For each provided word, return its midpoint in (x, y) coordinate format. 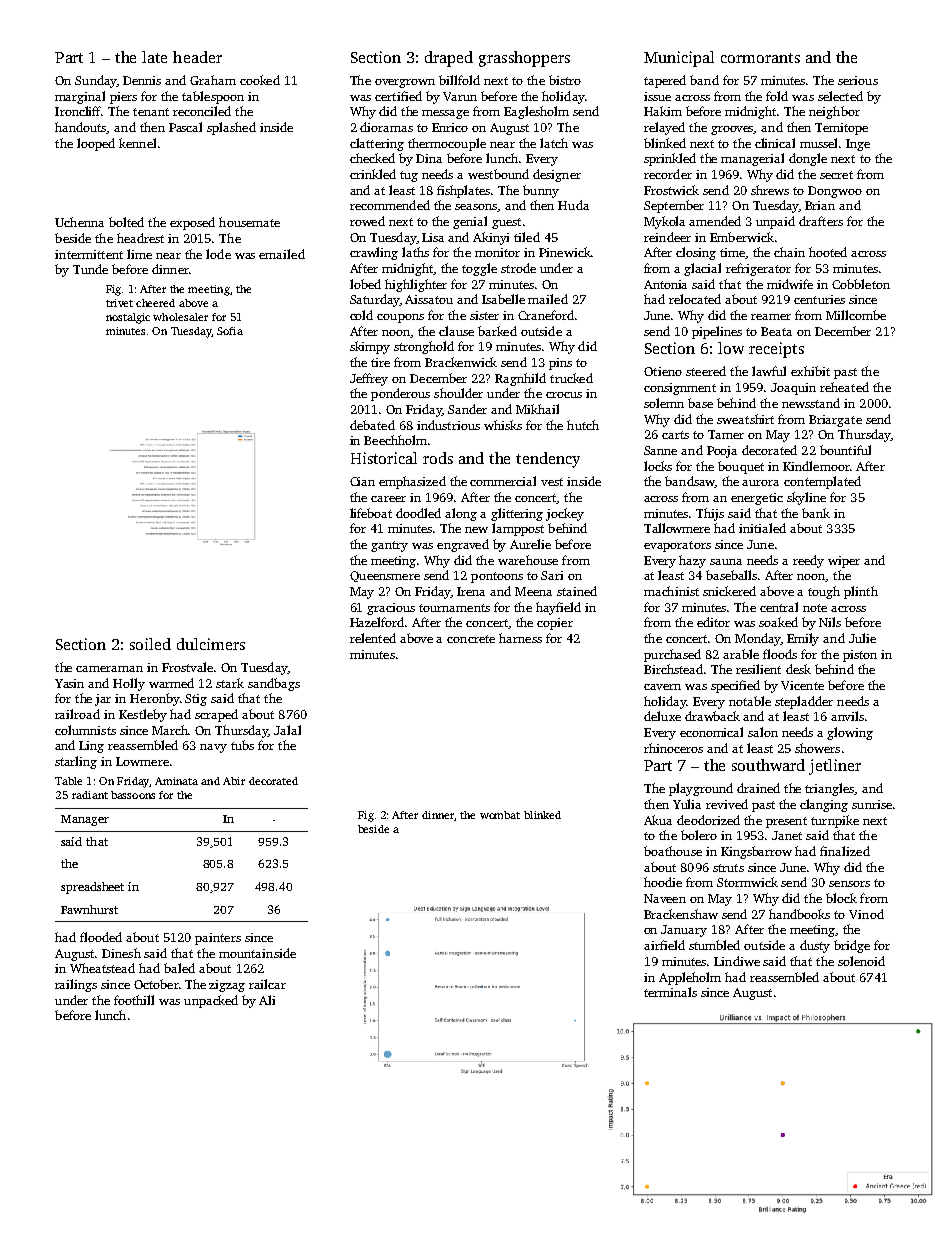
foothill (134, 1000)
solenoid (861, 961)
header (197, 57)
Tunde (90, 269)
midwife (790, 284)
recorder (668, 174)
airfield (664, 945)
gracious (391, 609)
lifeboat (371, 513)
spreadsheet (92, 888)
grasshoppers (524, 59)
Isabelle (503, 299)
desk (798, 669)
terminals (670, 992)
